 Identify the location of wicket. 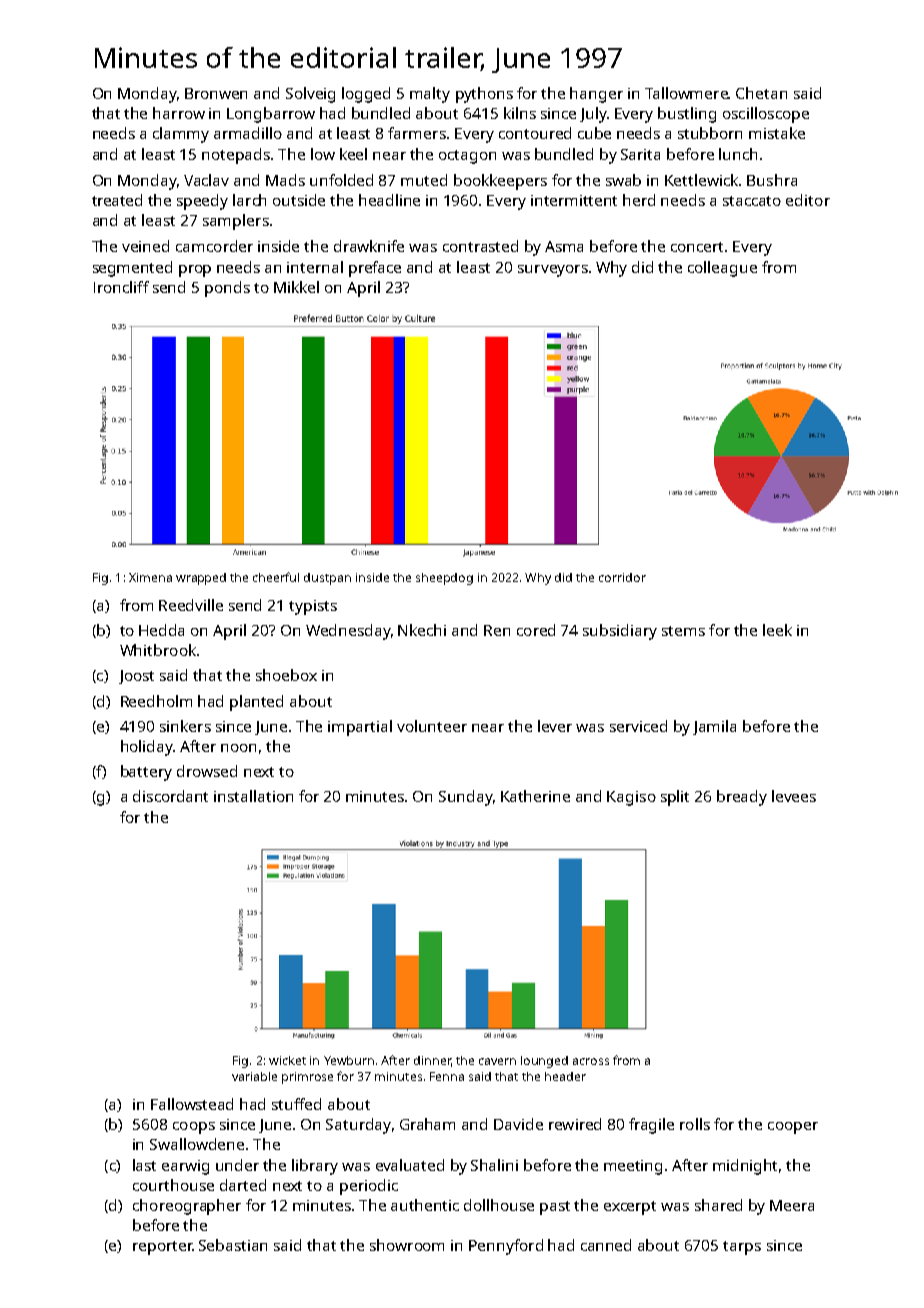
(287, 1060).
